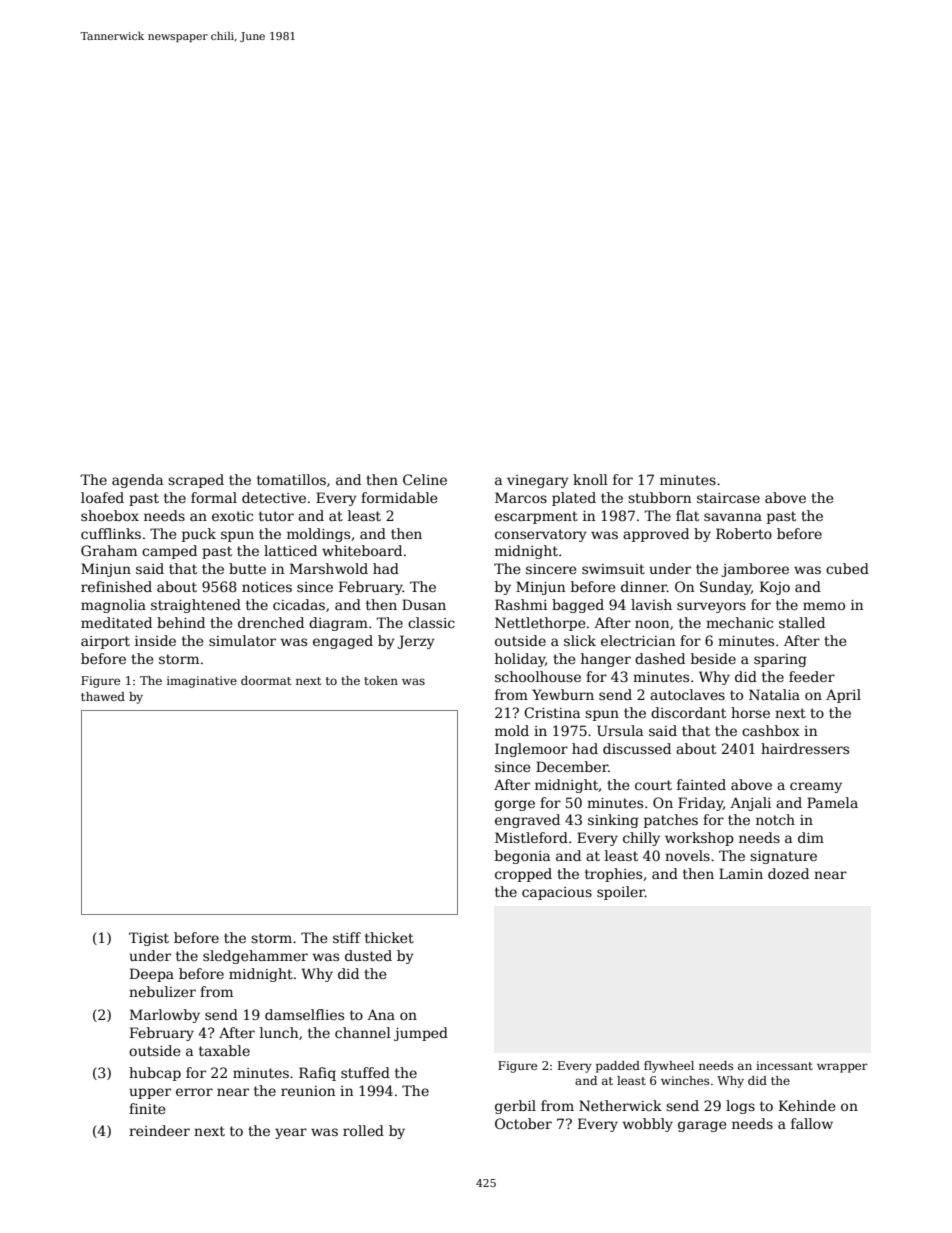 The image size is (952, 1233). I want to click on spoiler, so click(621, 893).
